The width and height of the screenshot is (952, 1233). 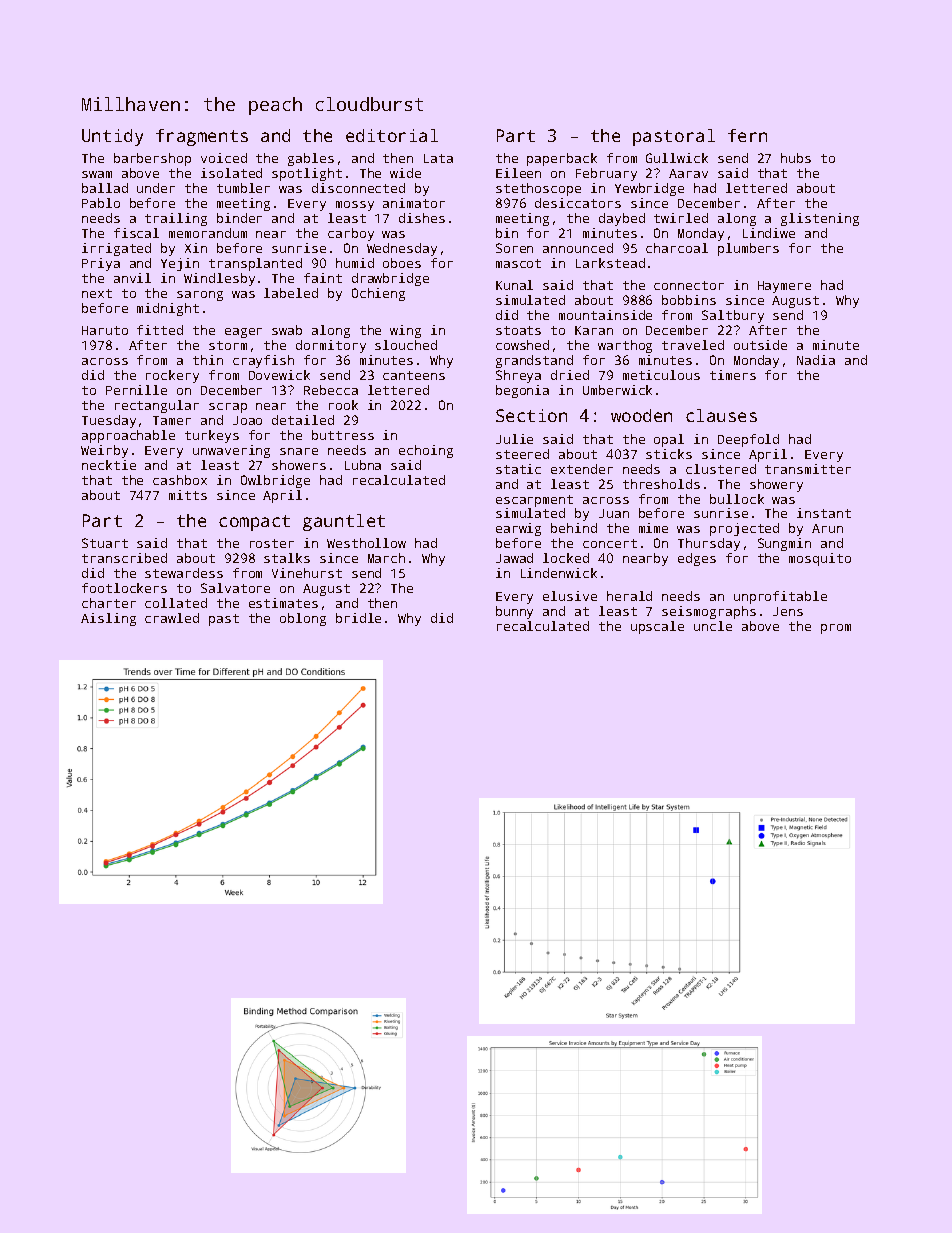 I want to click on oboes, so click(x=402, y=263).
